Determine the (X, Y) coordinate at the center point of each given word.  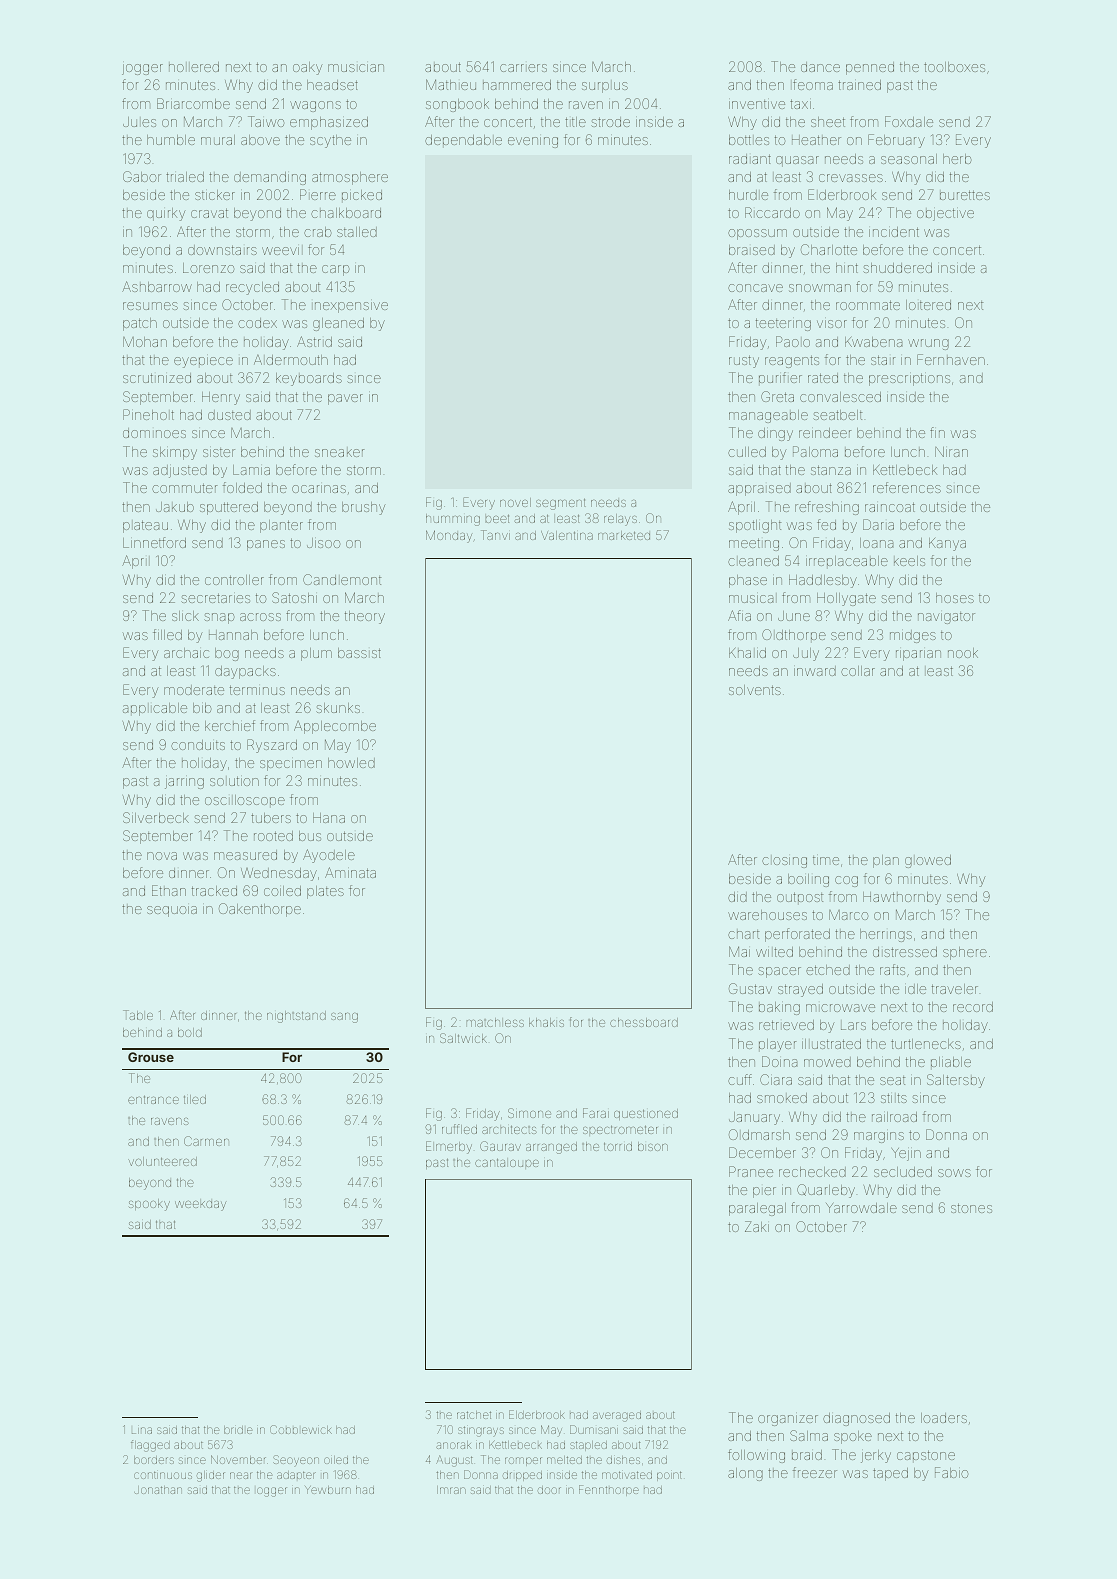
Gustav (750, 988)
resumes (150, 306)
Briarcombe (193, 103)
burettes (965, 195)
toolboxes (954, 67)
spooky (149, 1205)
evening (533, 142)
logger (272, 1492)
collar (858, 671)
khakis (546, 1022)
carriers (523, 68)
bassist (359, 653)
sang (344, 1018)
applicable (155, 709)
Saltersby (956, 1081)
